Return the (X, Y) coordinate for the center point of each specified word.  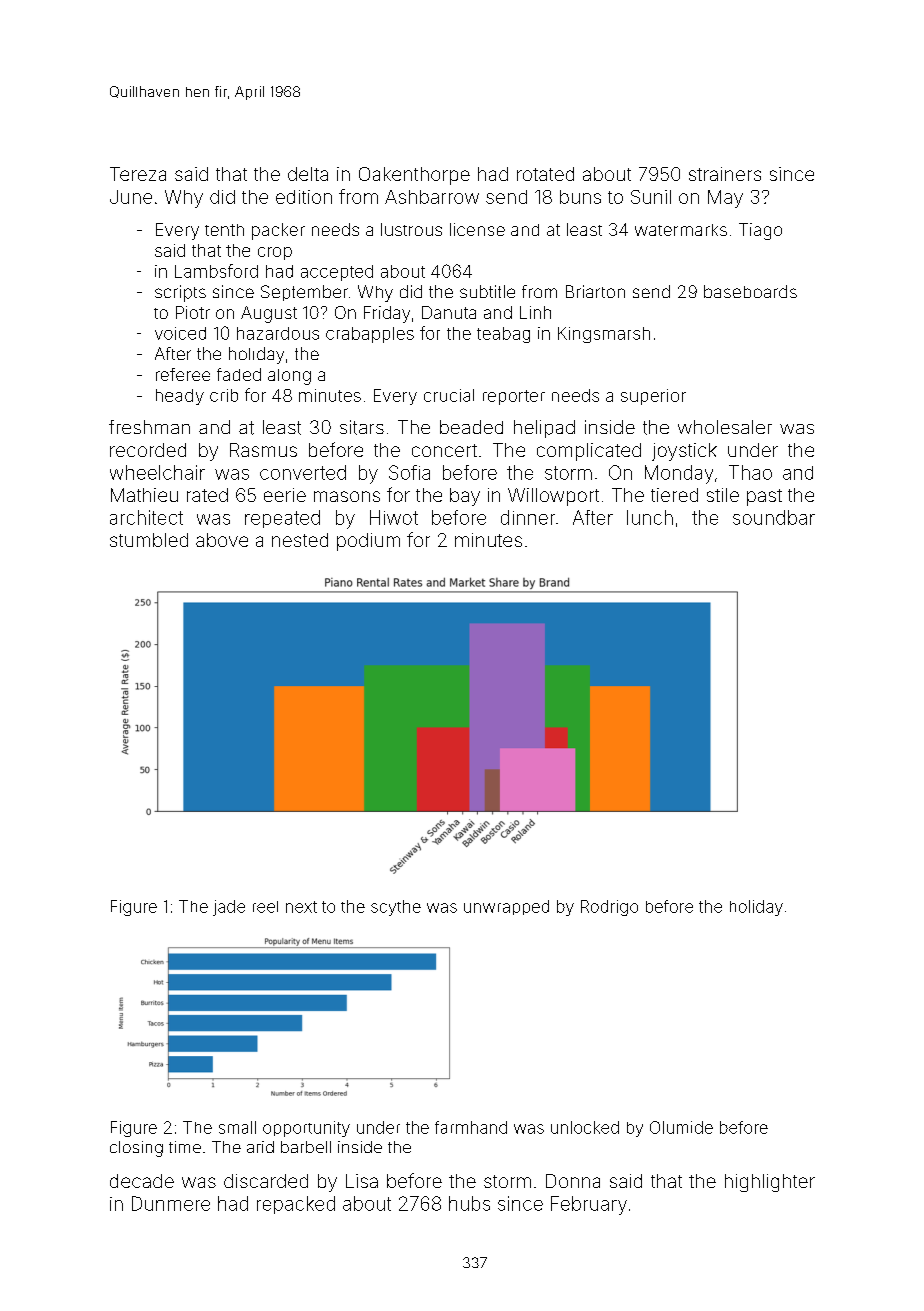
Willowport (553, 497)
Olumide (681, 1127)
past (764, 497)
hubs (469, 1203)
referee (183, 374)
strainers (725, 174)
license (477, 229)
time (185, 1147)
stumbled (149, 540)
